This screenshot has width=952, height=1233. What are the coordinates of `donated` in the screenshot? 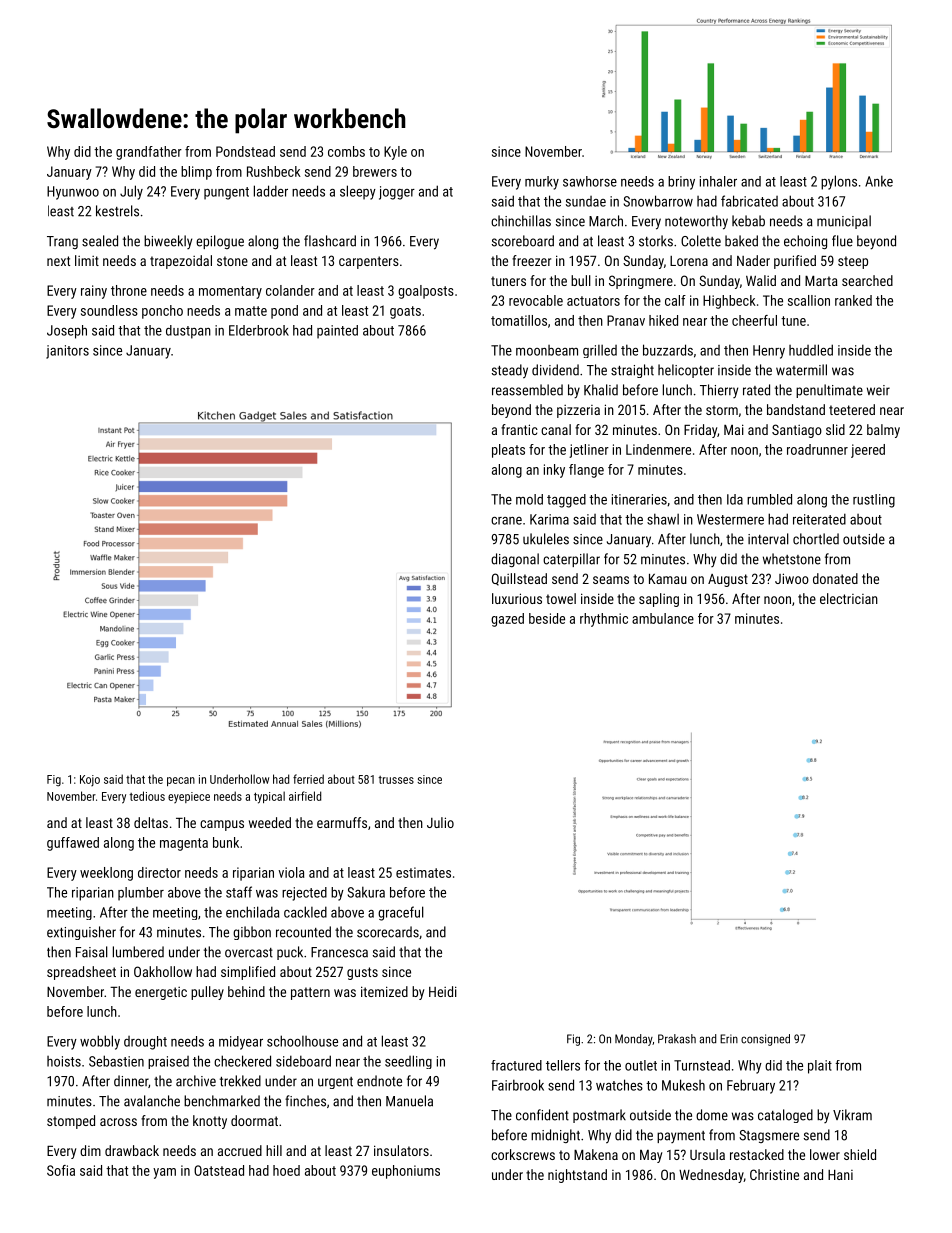 It's located at (835, 578).
